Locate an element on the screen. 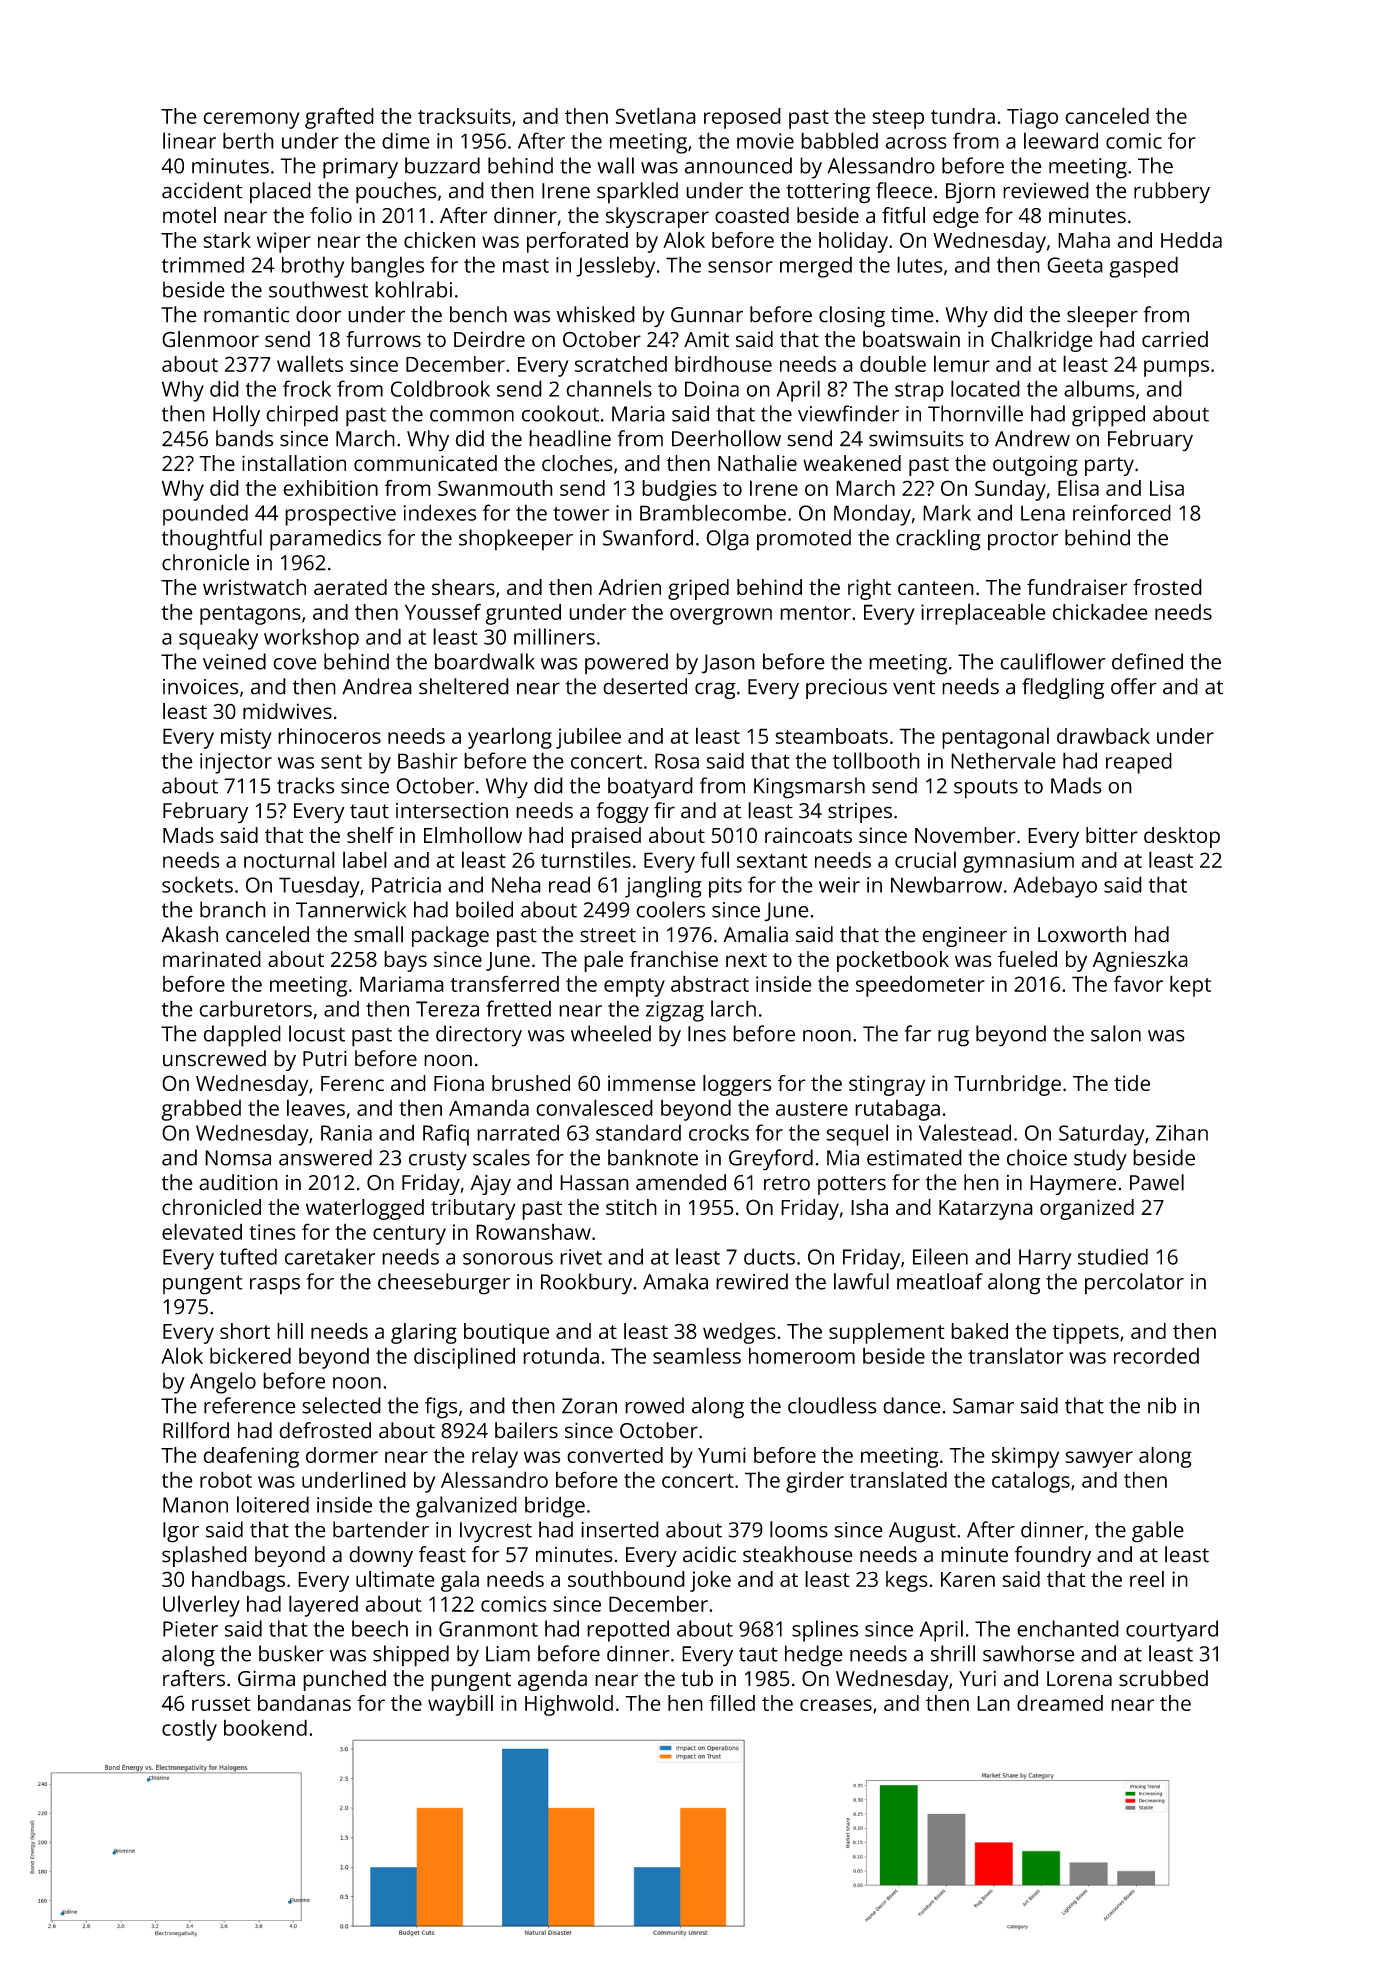 Image resolution: width=1386 pixels, height=1969 pixels. placed is located at coordinates (280, 193).
